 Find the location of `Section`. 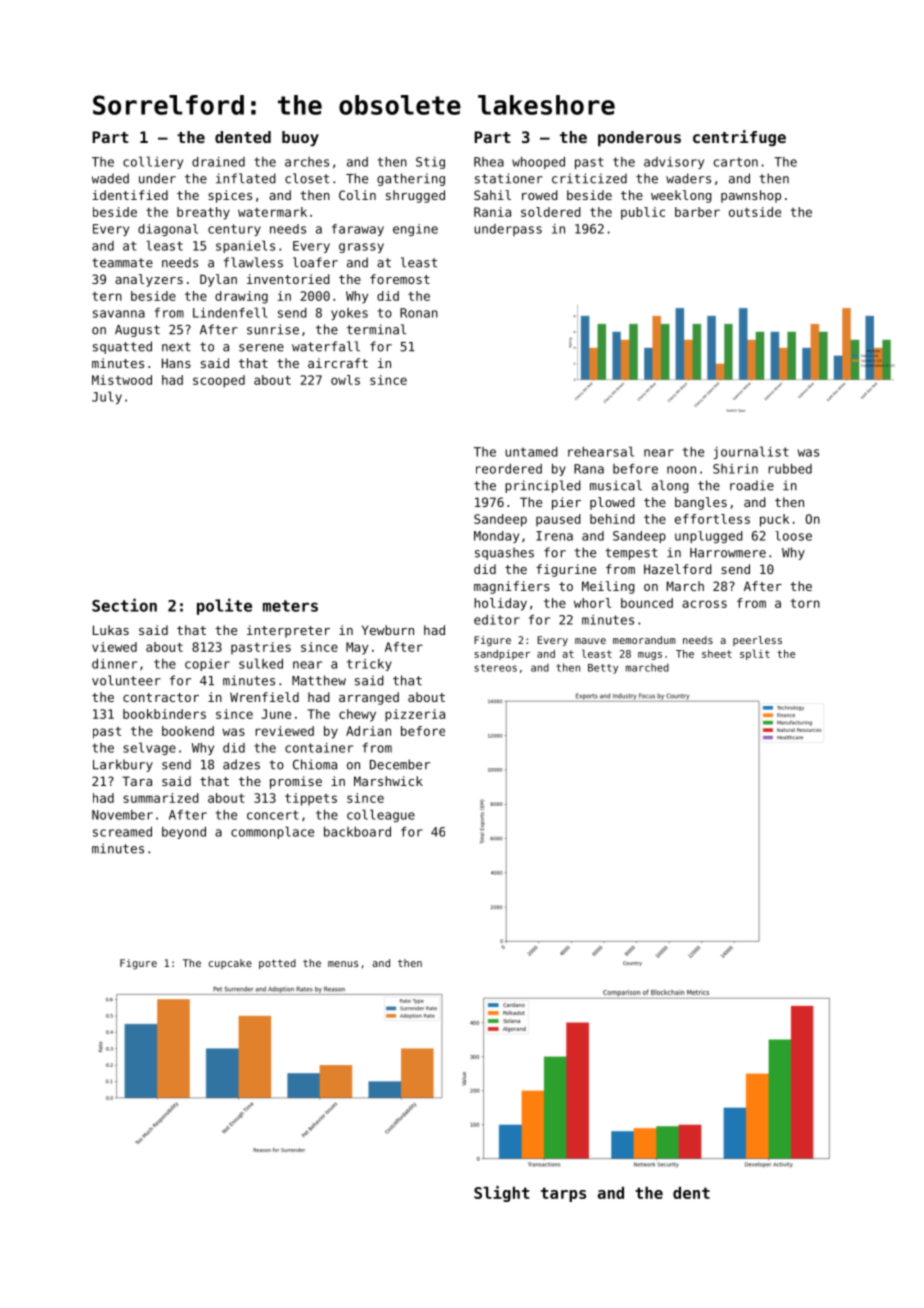

Section is located at coordinates (124, 605).
